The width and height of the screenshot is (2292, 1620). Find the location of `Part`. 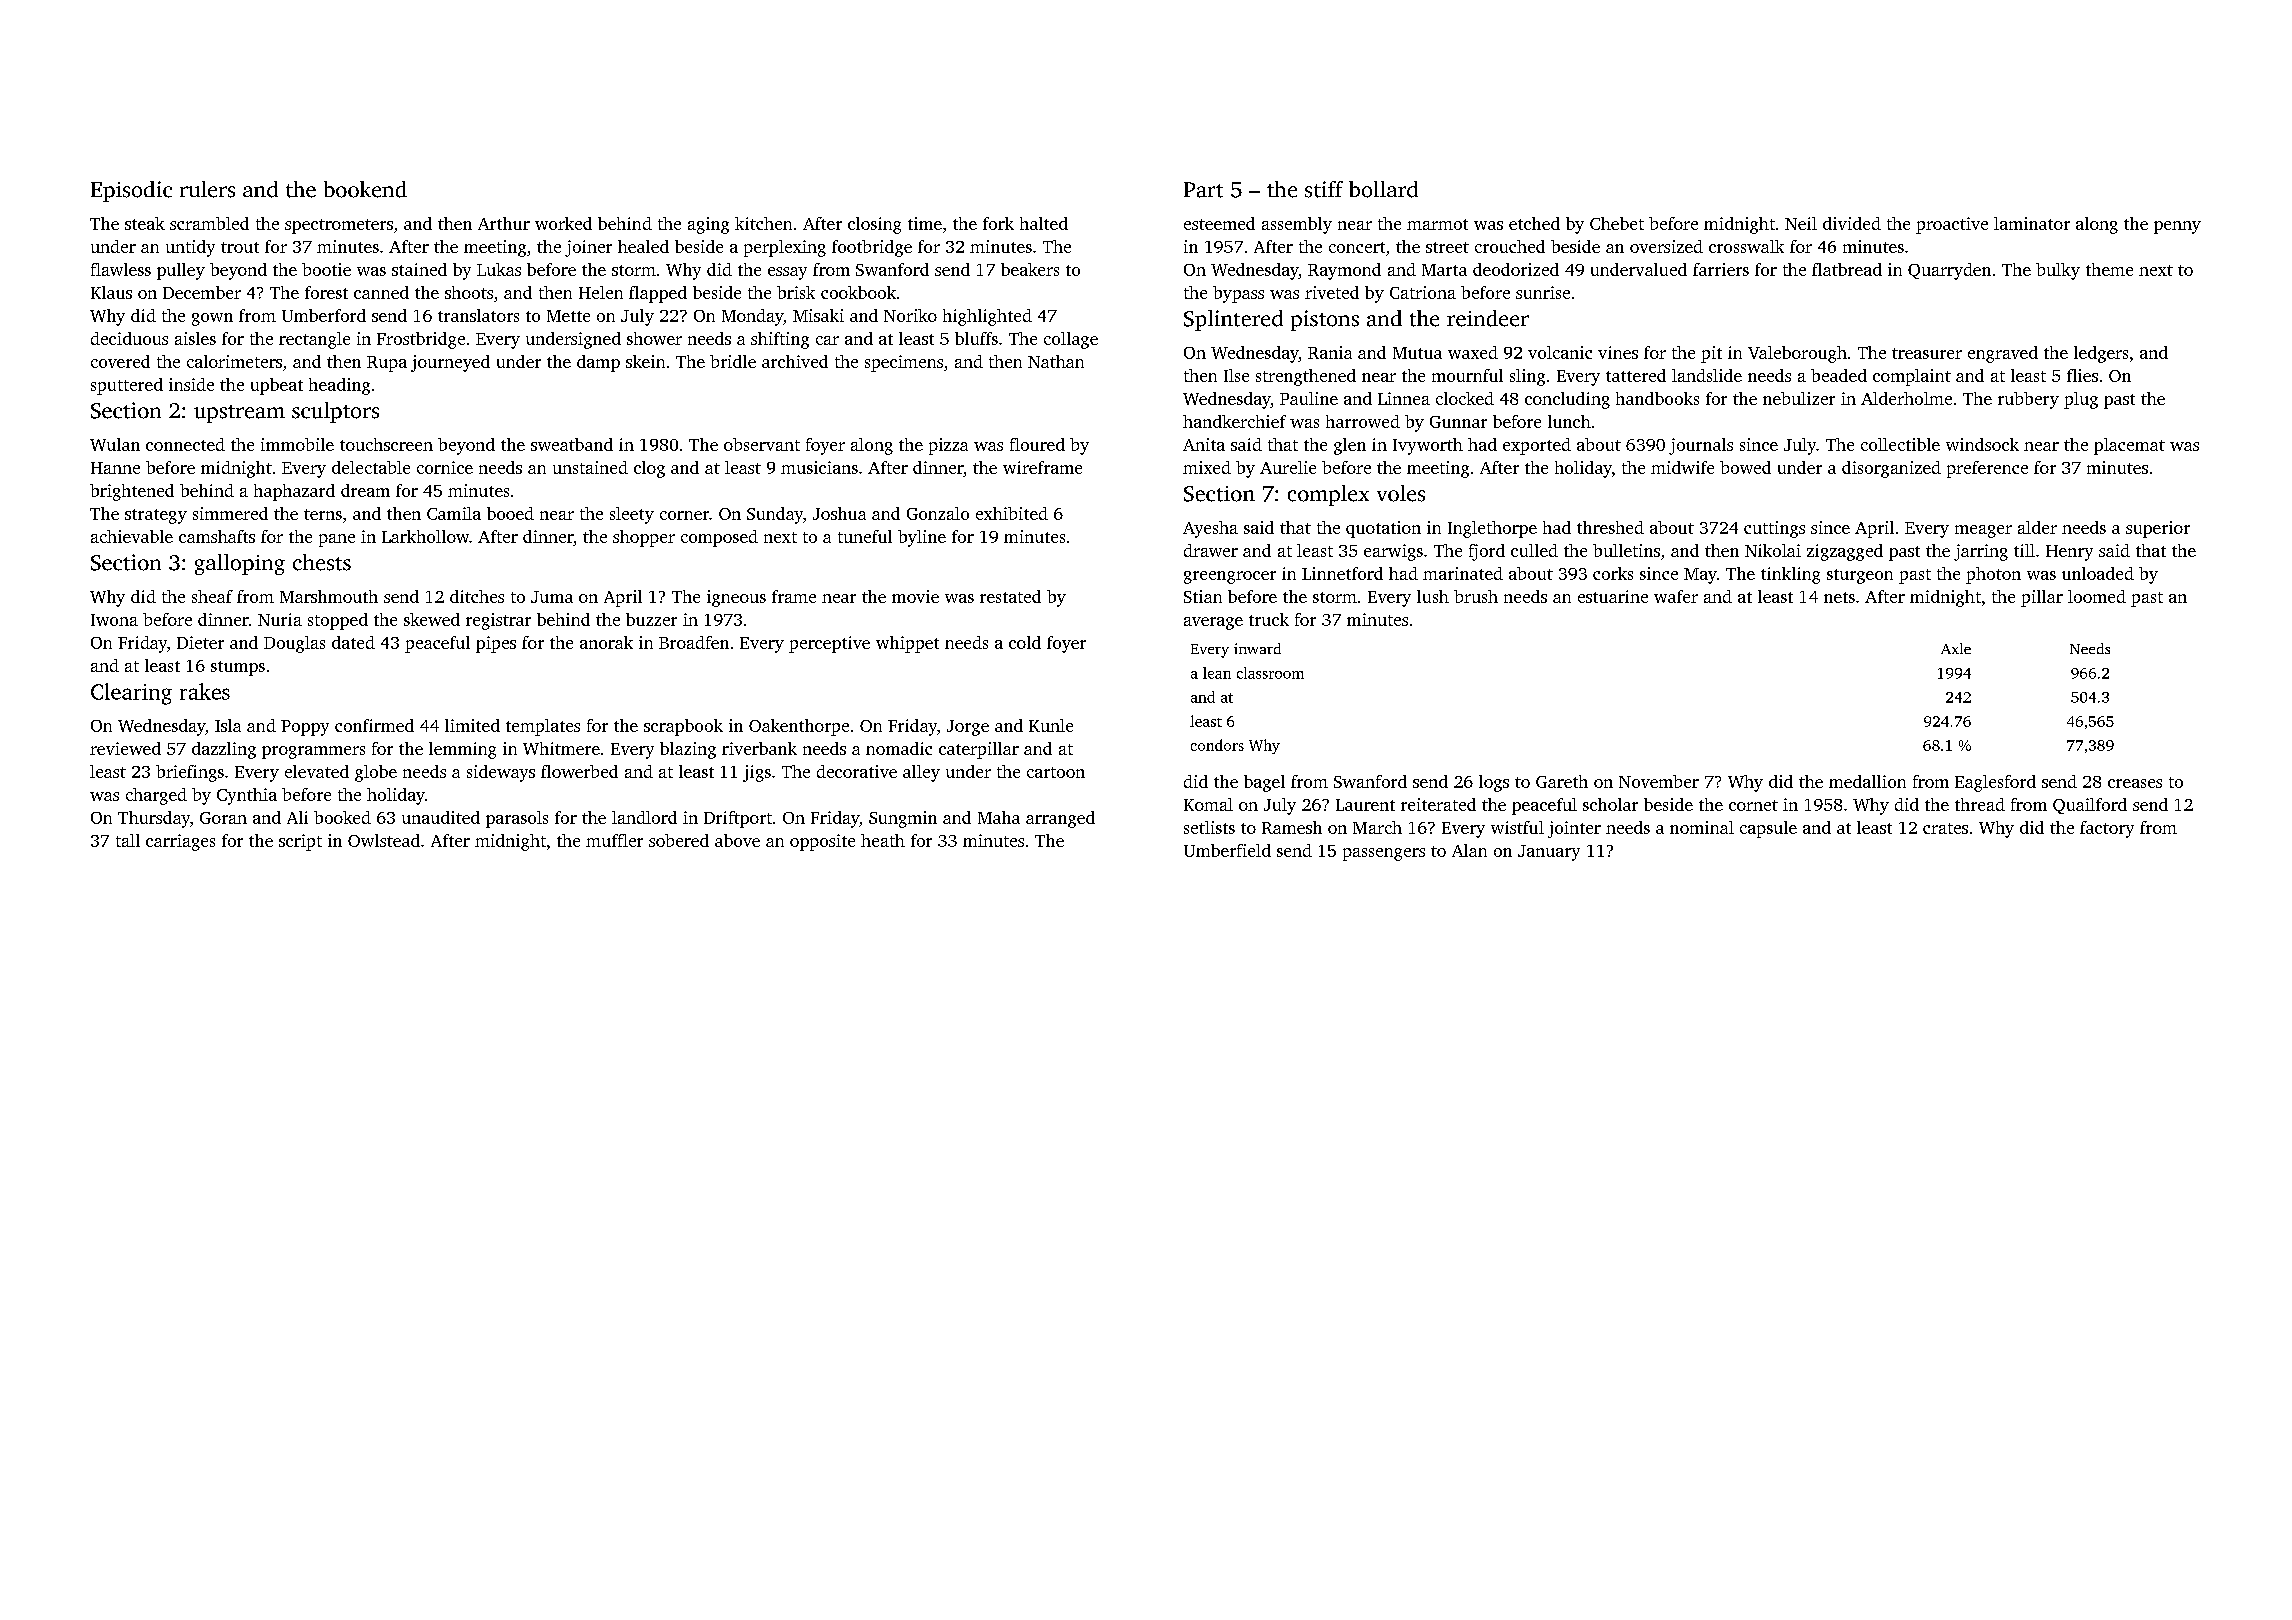

Part is located at coordinates (1203, 190).
